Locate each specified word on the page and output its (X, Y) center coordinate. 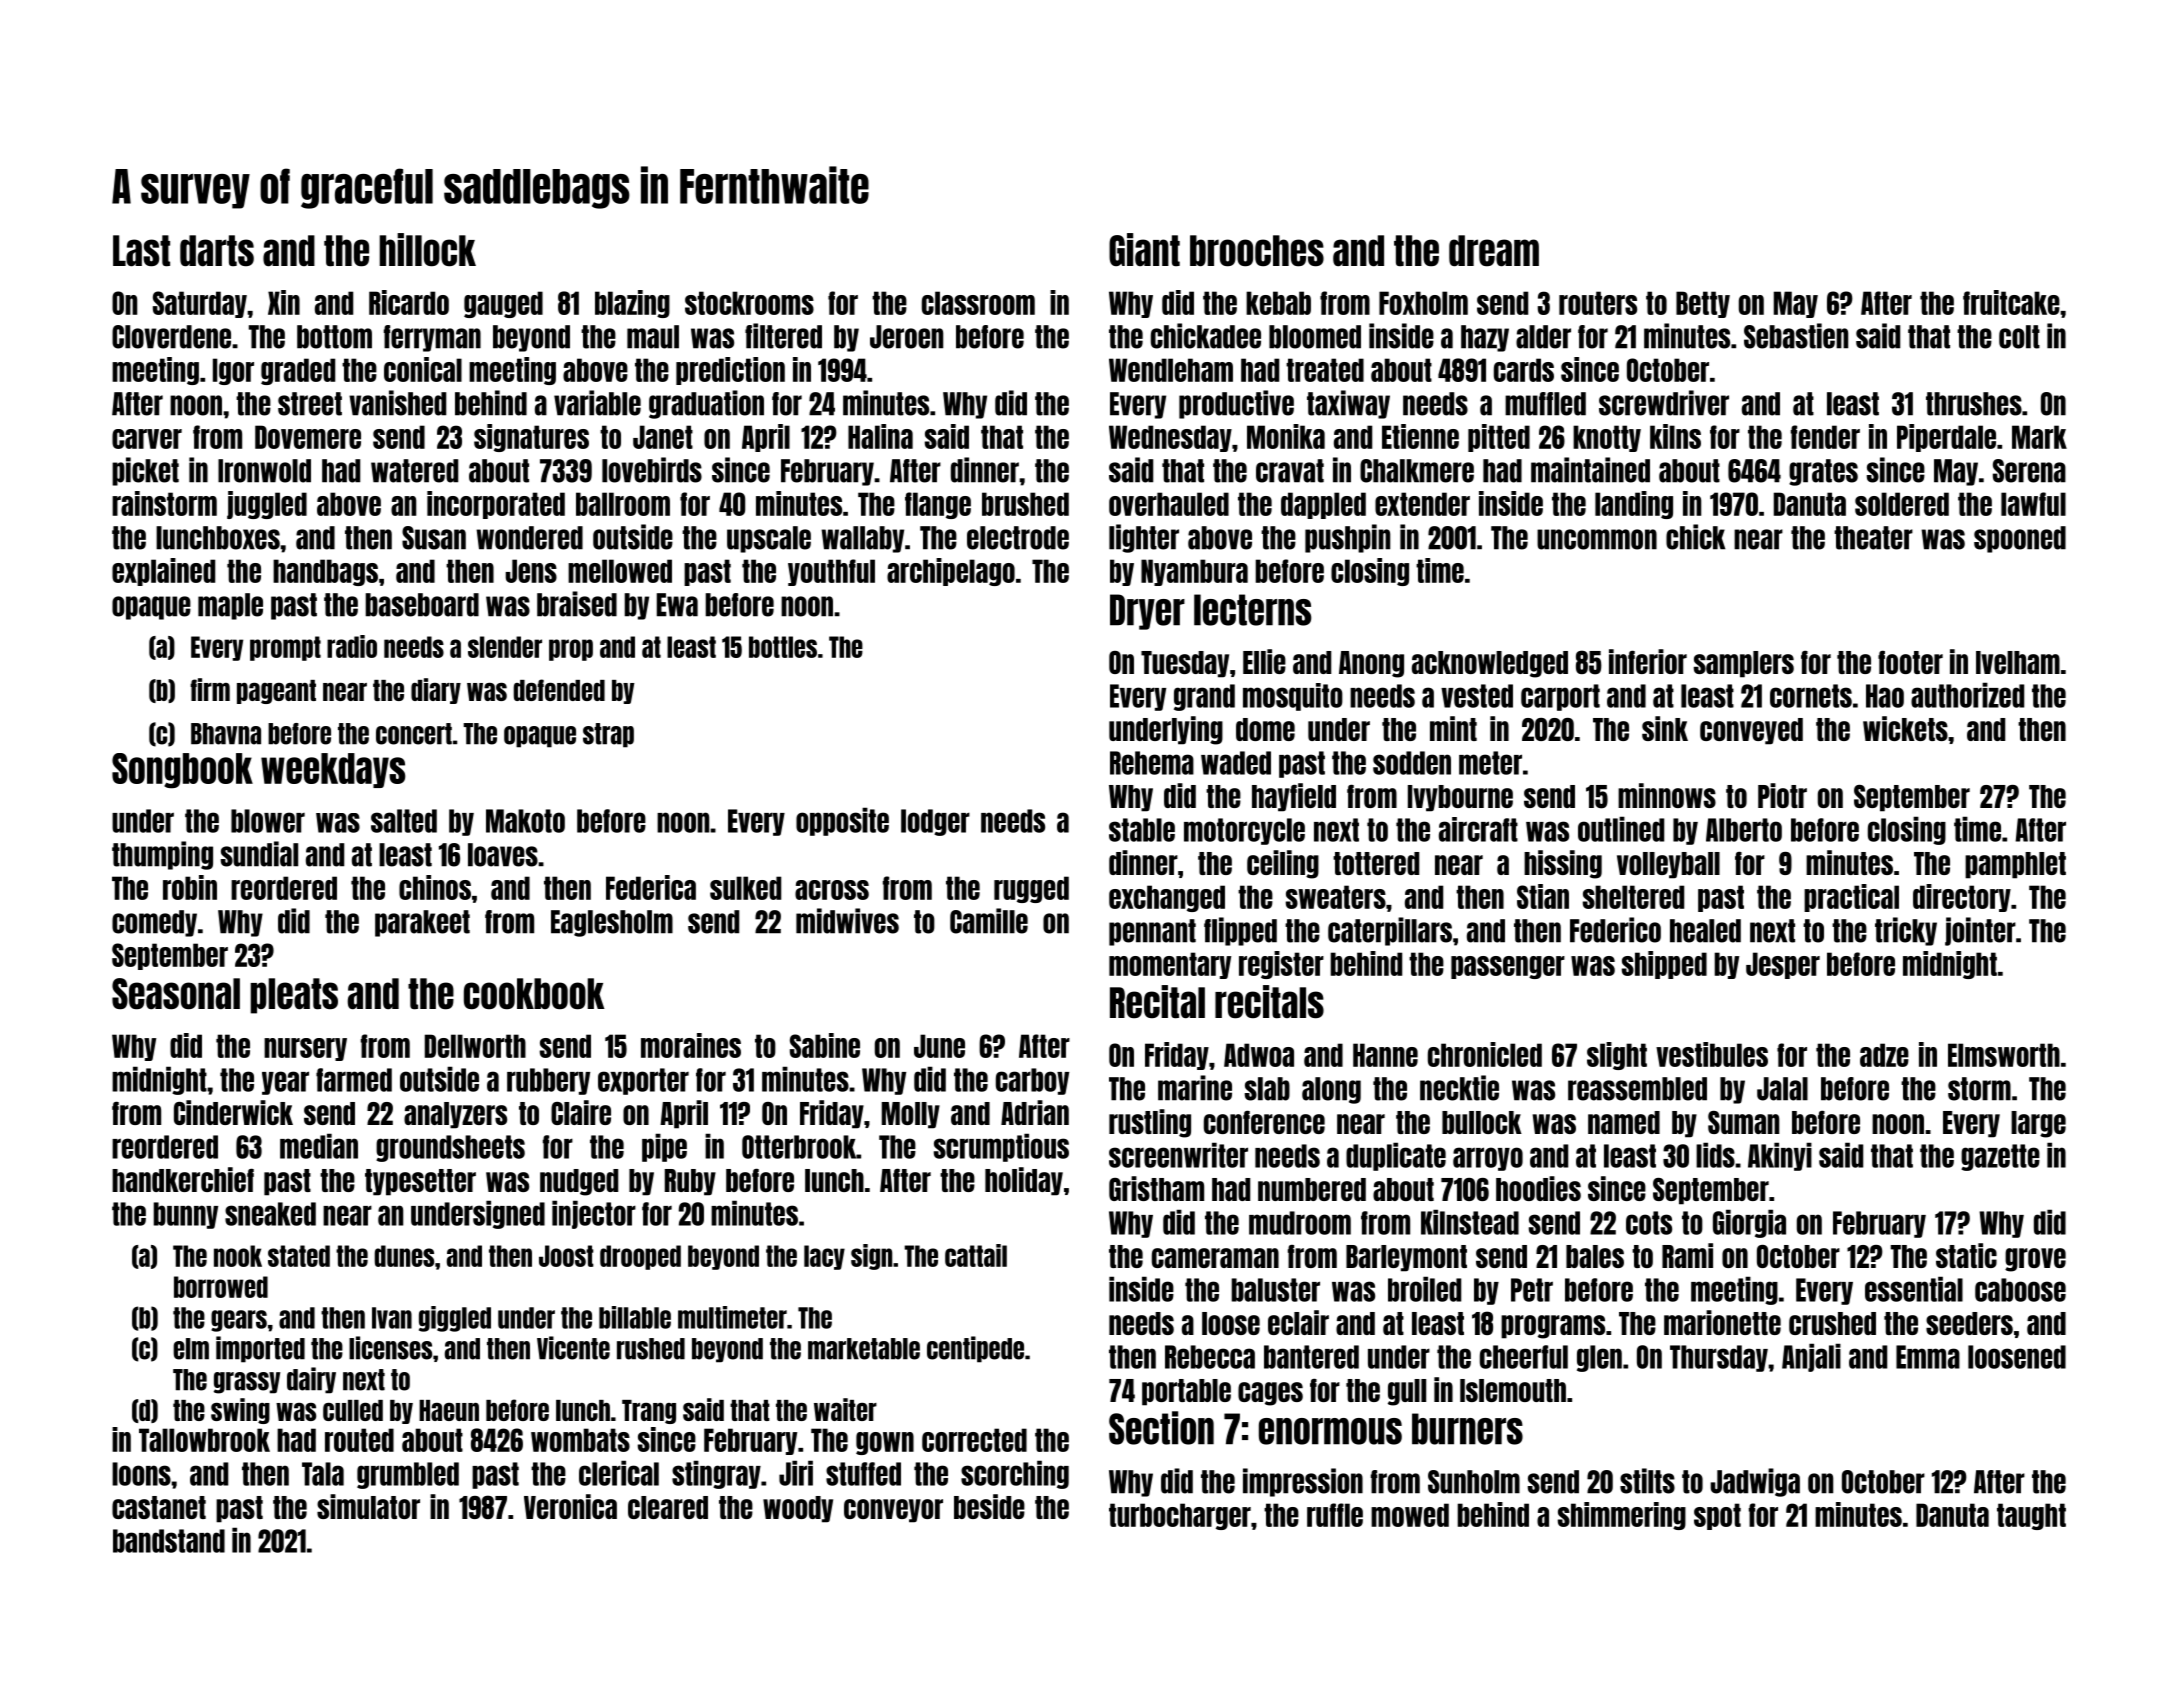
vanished (397, 403)
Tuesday (1185, 664)
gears (239, 1321)
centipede (975, 1349)
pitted (1499, 438)
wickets (1905, 728)
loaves (503, 855)
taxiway (1348, 404)
